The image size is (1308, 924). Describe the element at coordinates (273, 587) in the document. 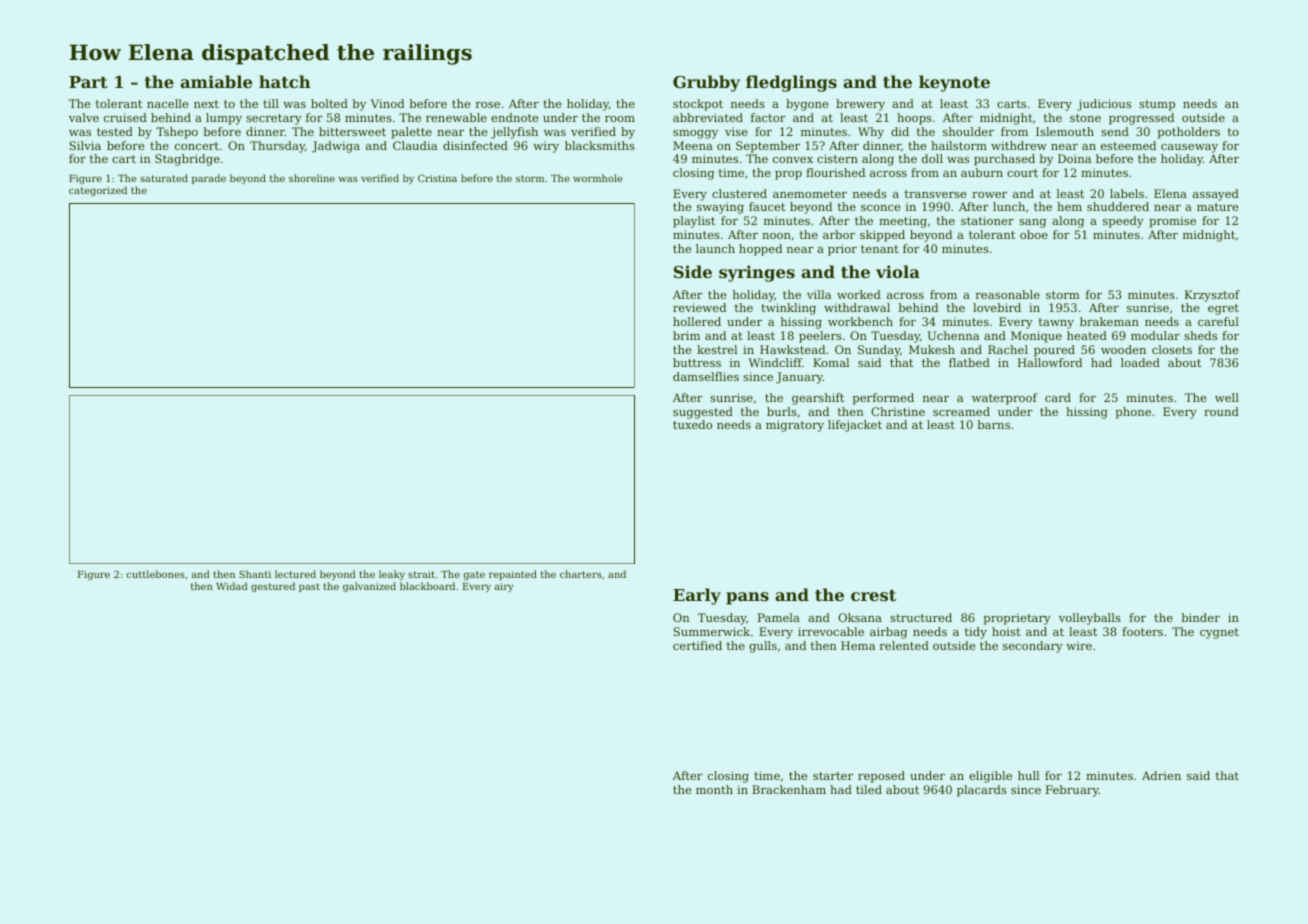

I see `gestured` at that location.
